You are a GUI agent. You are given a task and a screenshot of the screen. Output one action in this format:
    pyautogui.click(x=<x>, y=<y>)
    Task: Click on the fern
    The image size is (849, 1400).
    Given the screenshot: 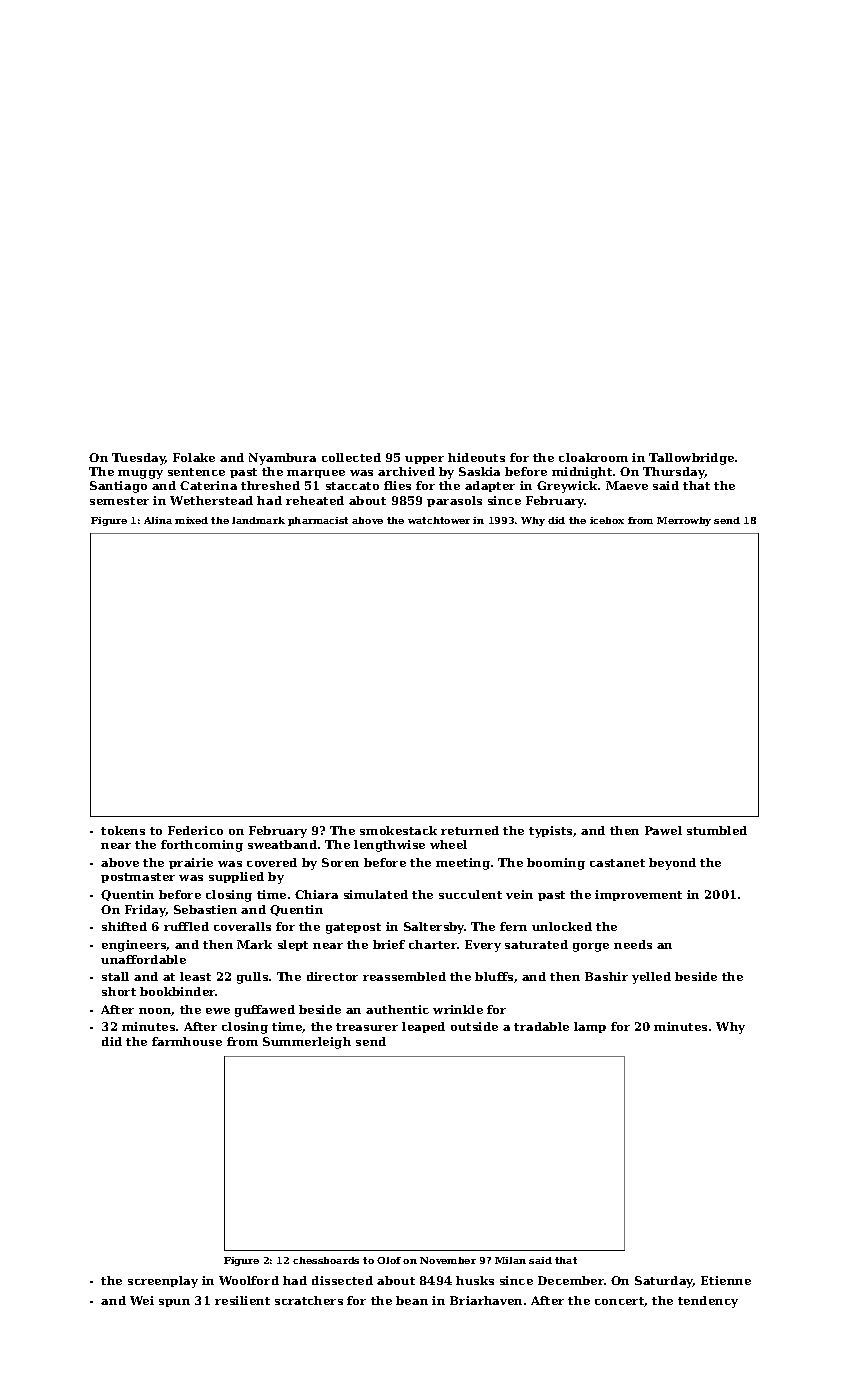 What is the action you would take?
    pyautogui.click(x=513, y=926)
